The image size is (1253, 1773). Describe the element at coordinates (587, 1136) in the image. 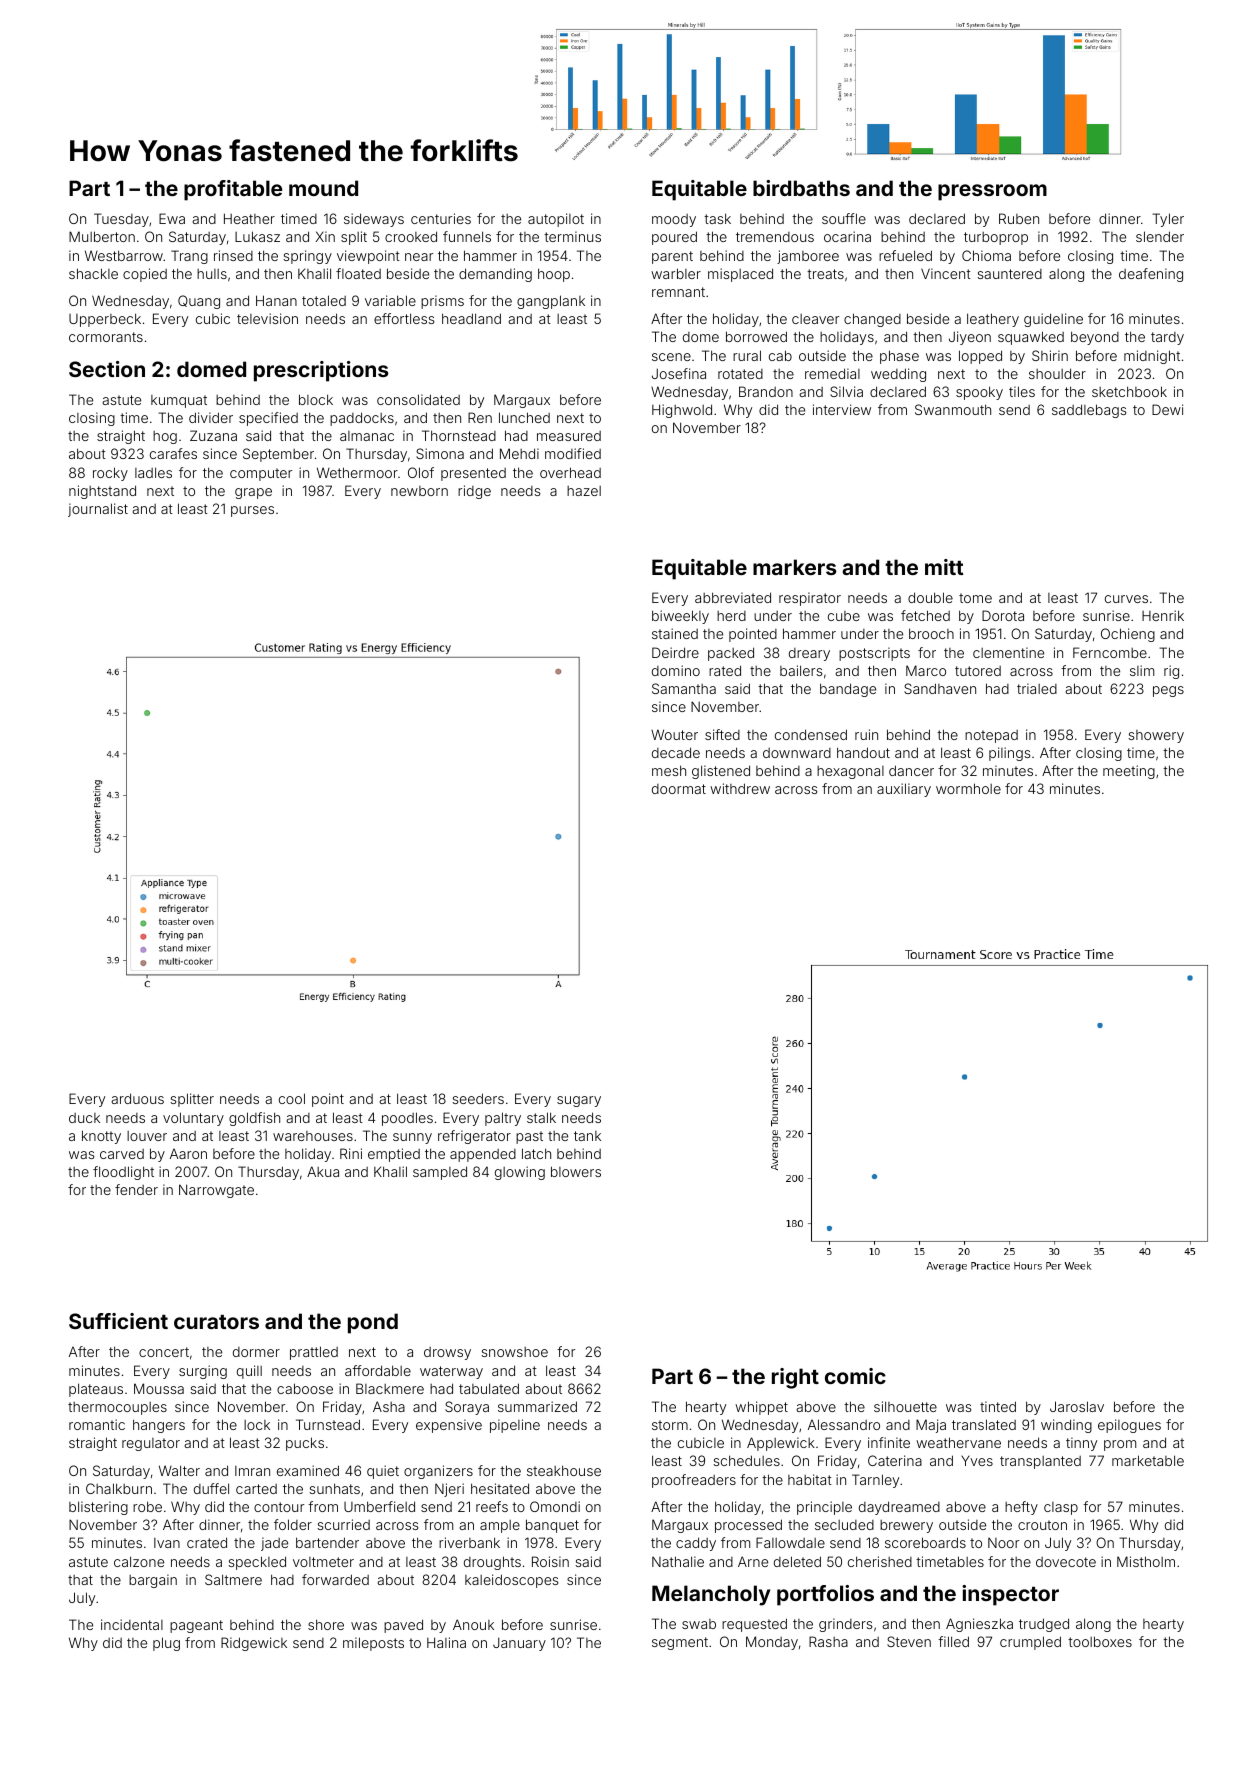

I see `tank` at that location.
